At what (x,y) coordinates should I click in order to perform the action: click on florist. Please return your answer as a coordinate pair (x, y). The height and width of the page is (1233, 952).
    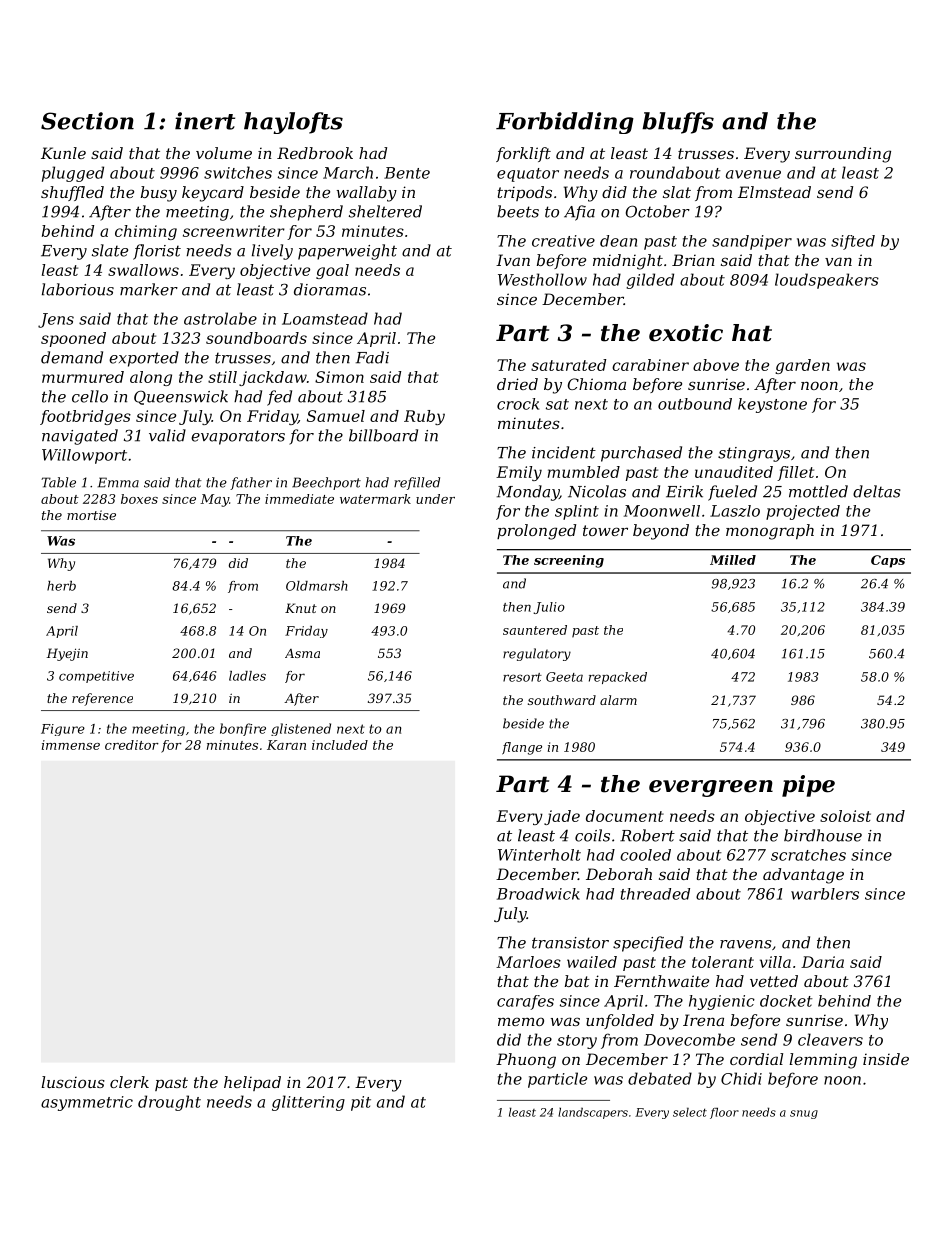
    Looking at the image, I should click on (157, 252).
